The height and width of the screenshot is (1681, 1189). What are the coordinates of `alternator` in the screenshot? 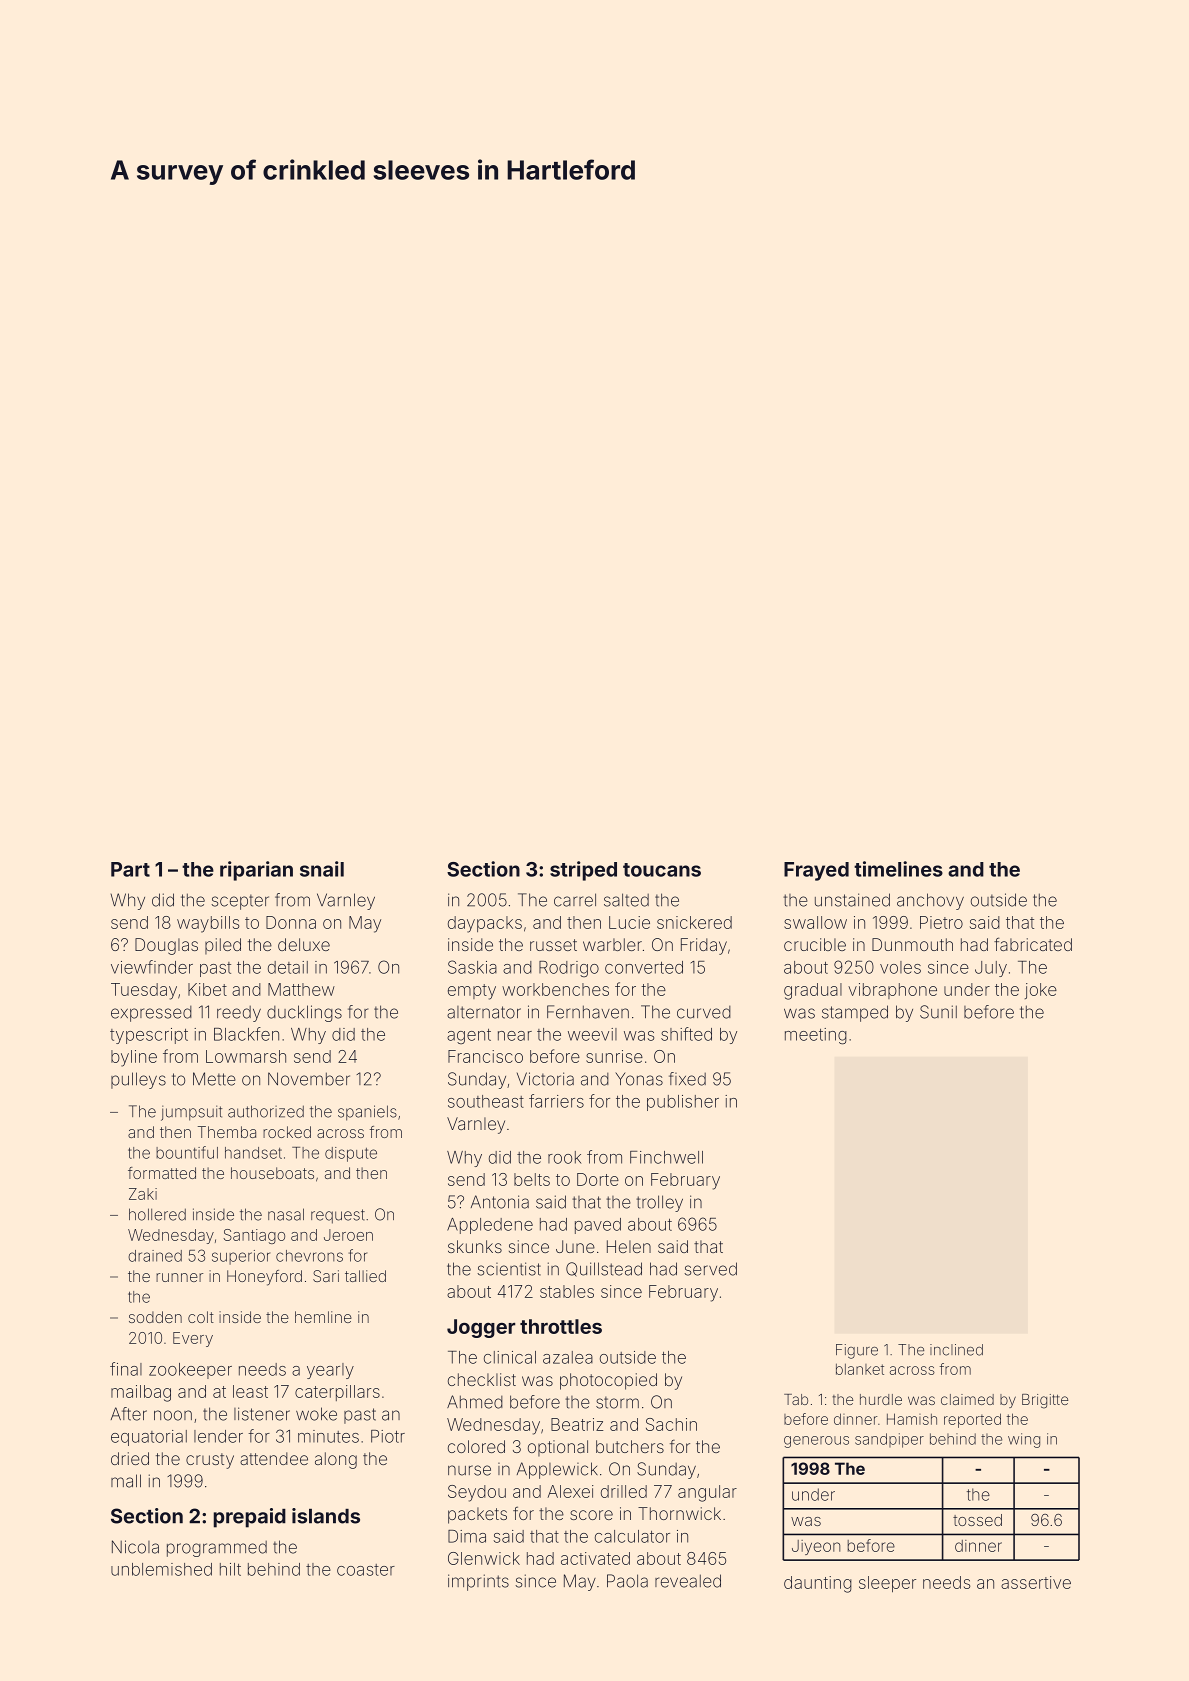 It's located at (484, 1012).
